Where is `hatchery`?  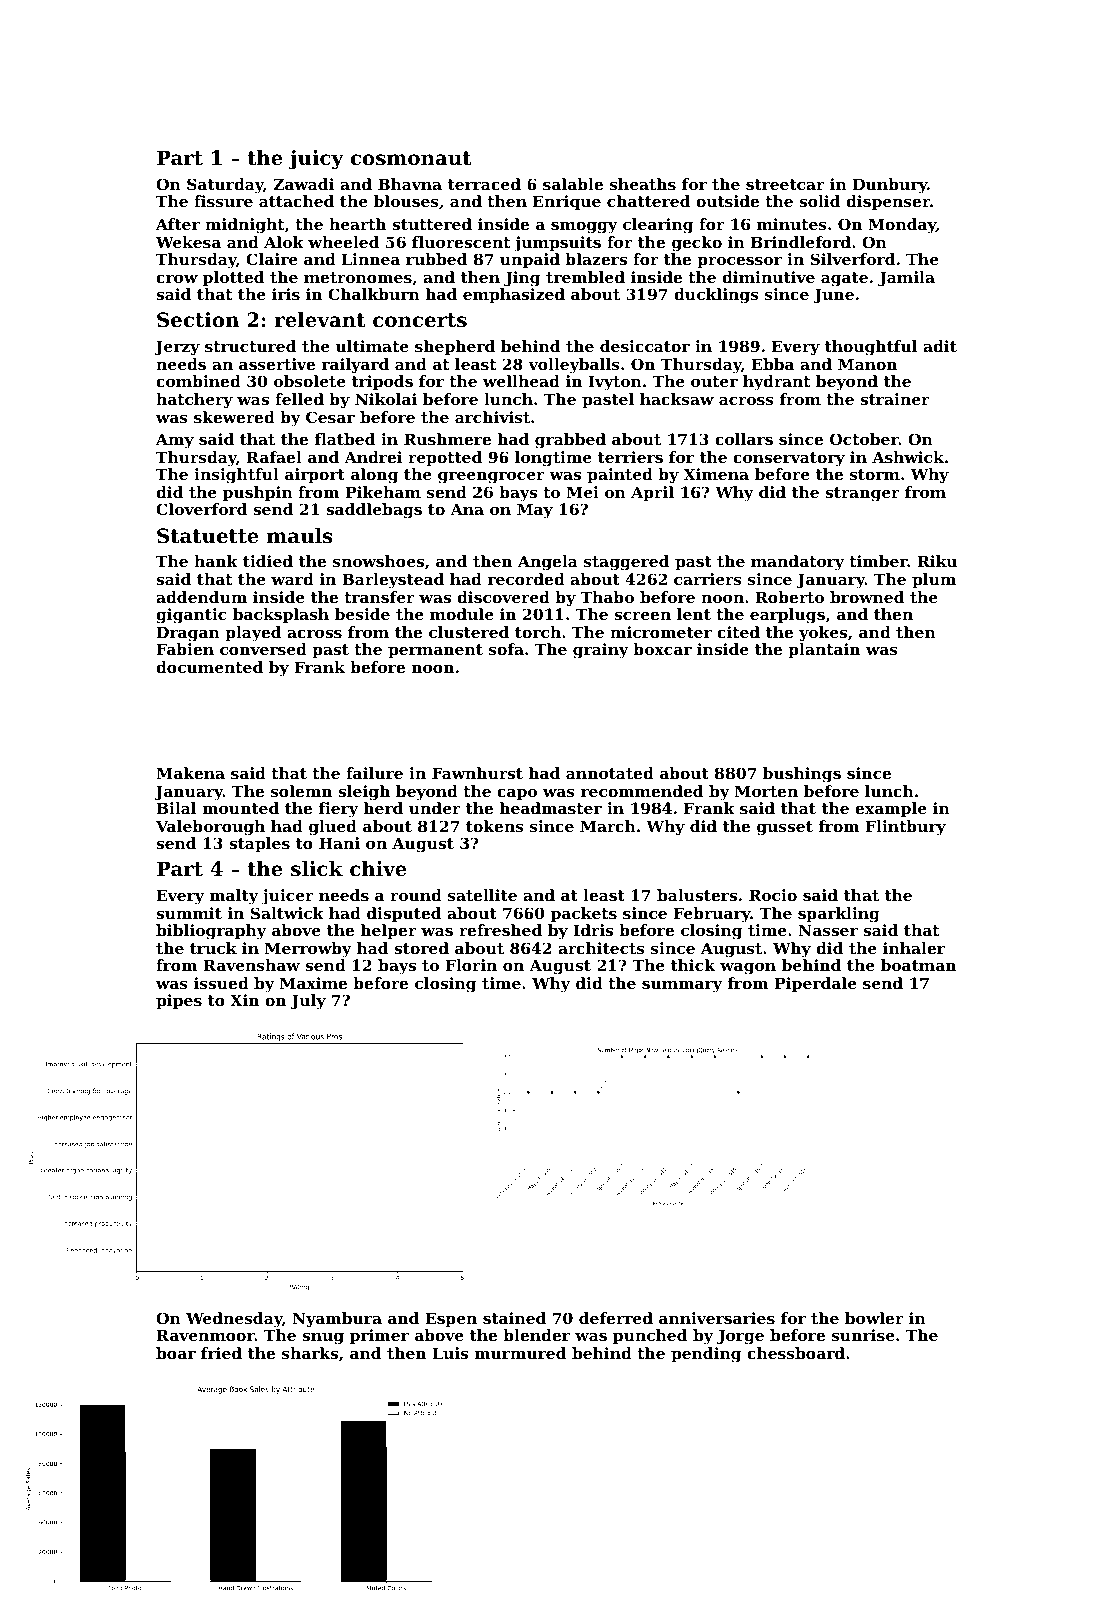 hatchery is located at coordinates (194, 401).
